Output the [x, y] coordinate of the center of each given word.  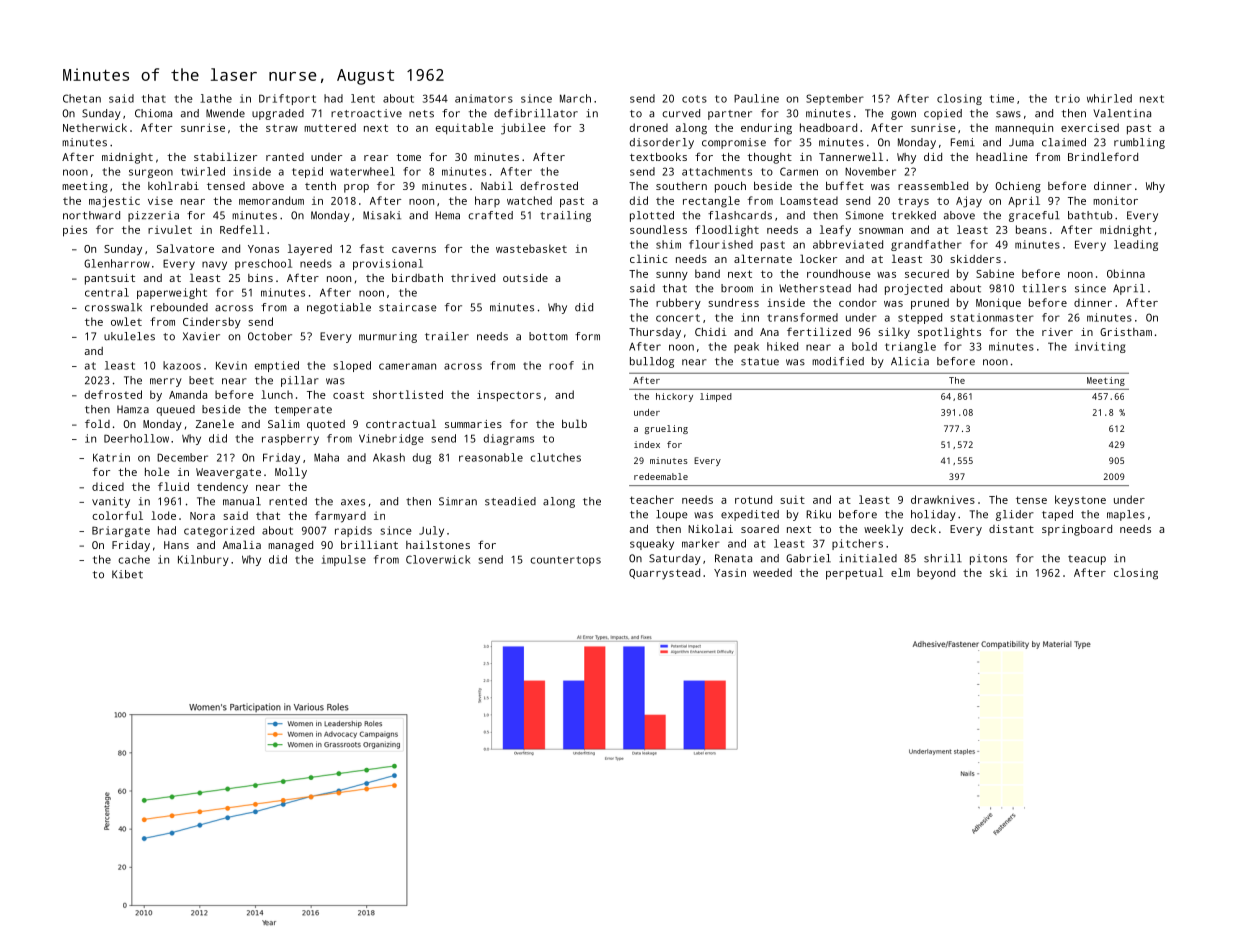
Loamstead [809, 200]
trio [1067, 98]
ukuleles [129, 336]
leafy [835, 231]
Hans [176, 545]
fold [97, 423]
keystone [1080, 501]
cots [694, 99]
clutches [555, 457]
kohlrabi [173, 185]
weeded [772, 572]
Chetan [82, 98]
